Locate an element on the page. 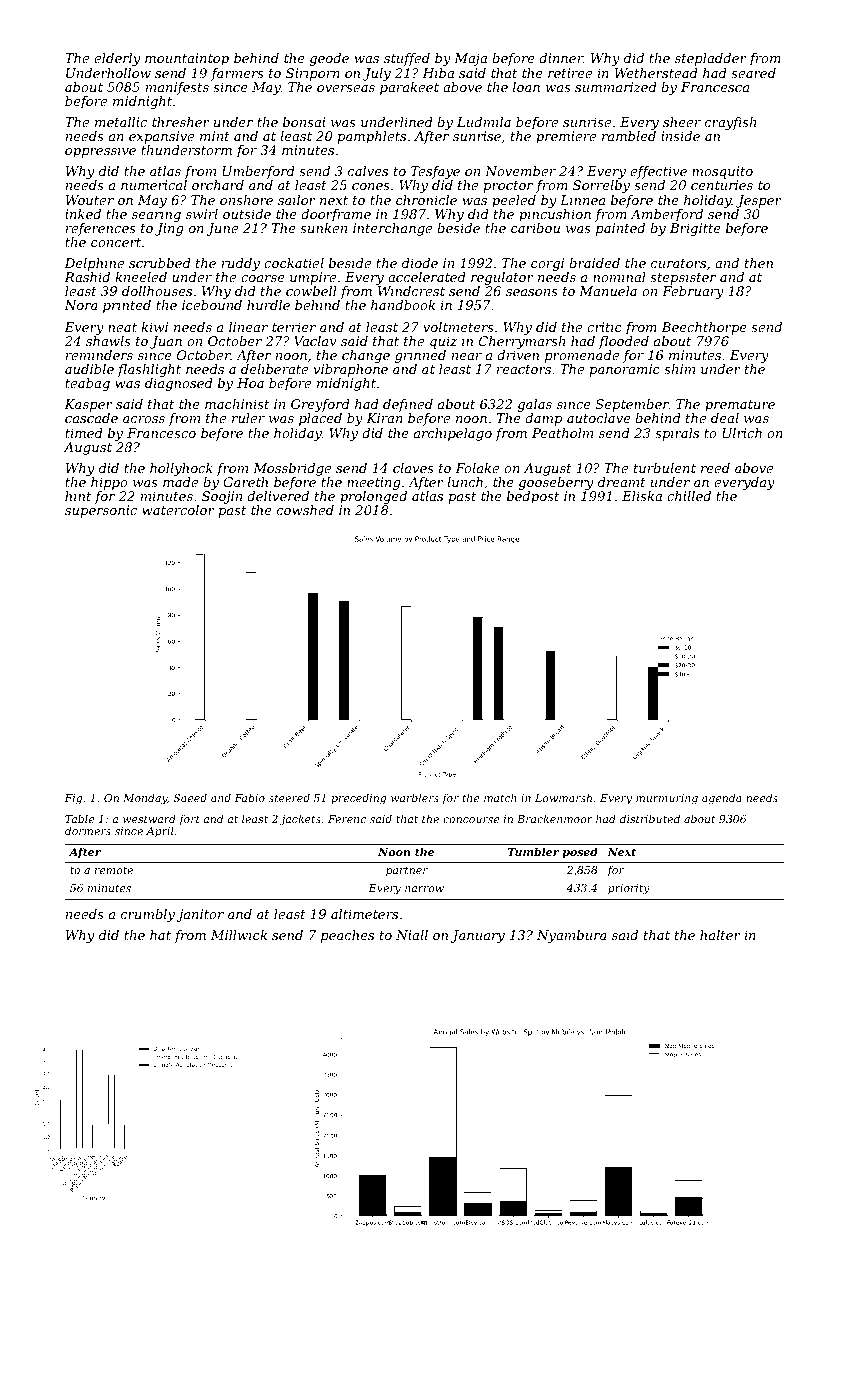 The height and width of the page is (1400, 849). westward is located at coordinates (149, 818).
